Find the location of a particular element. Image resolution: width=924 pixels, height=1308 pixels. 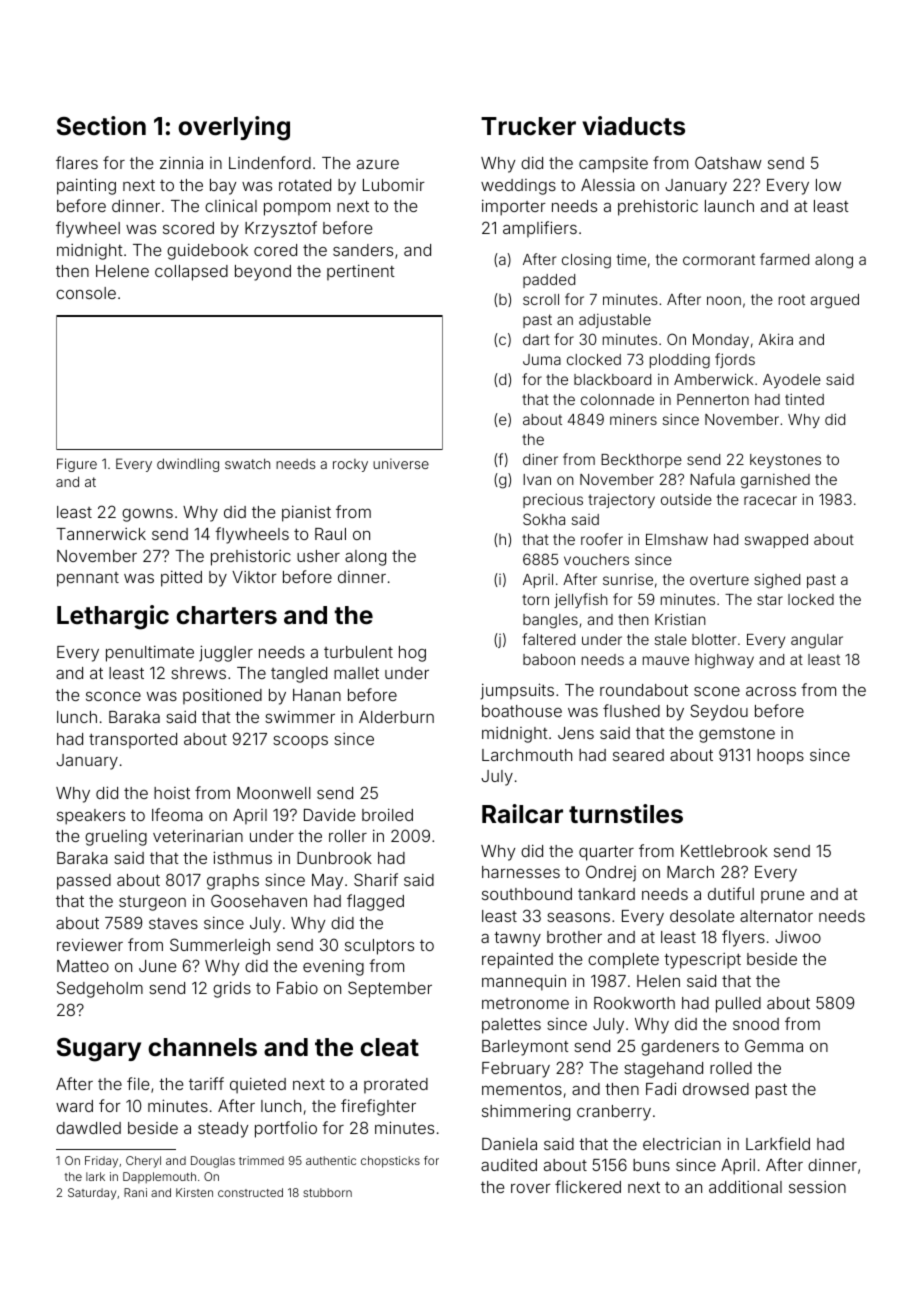

pompom is located at coordinates (297, 209).
